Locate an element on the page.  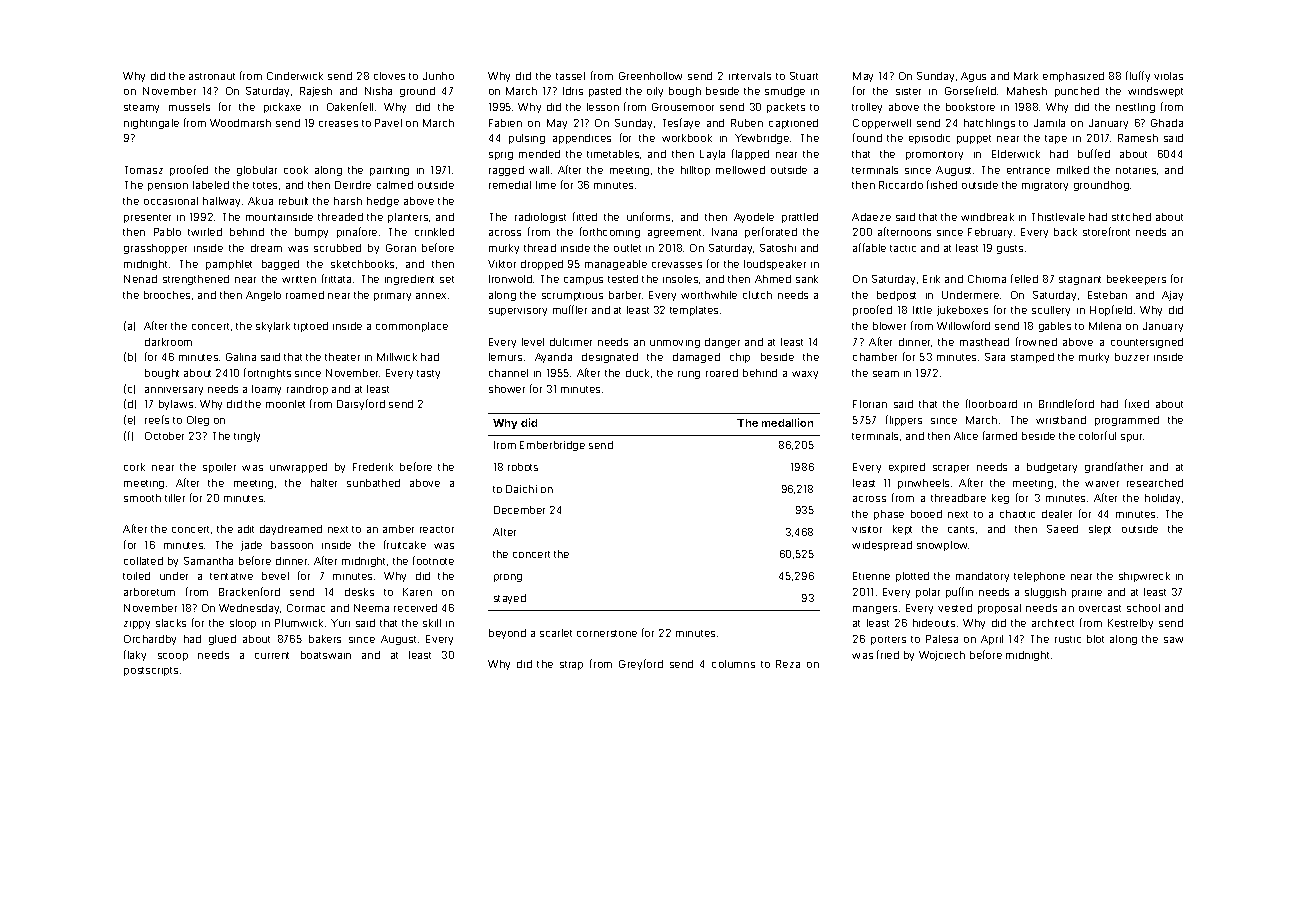
anniversary is located at coordinates (174, 391).
